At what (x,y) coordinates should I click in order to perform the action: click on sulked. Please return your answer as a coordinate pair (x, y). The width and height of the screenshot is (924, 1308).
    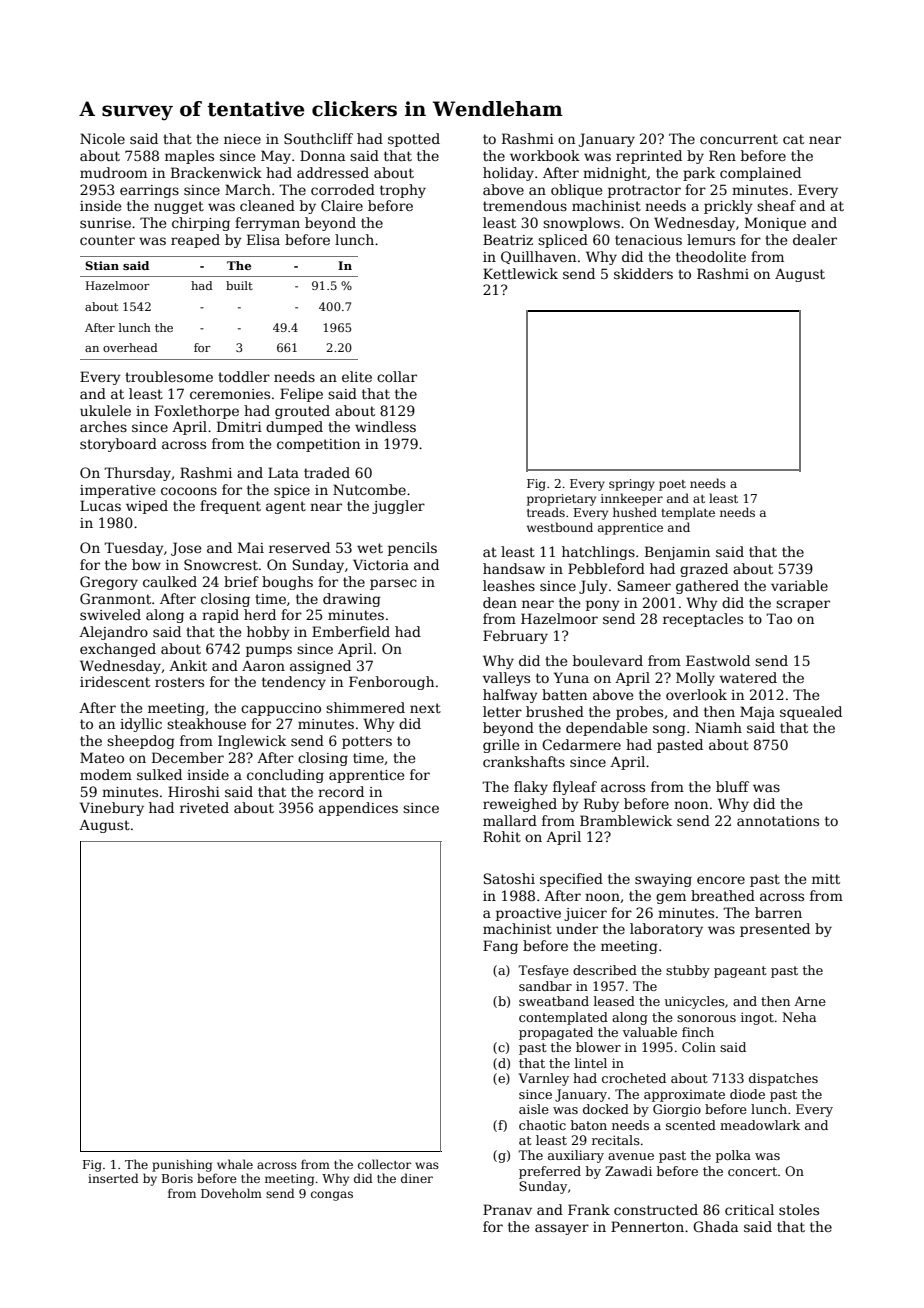
    Looking at the image, I should click on (159, 774).
